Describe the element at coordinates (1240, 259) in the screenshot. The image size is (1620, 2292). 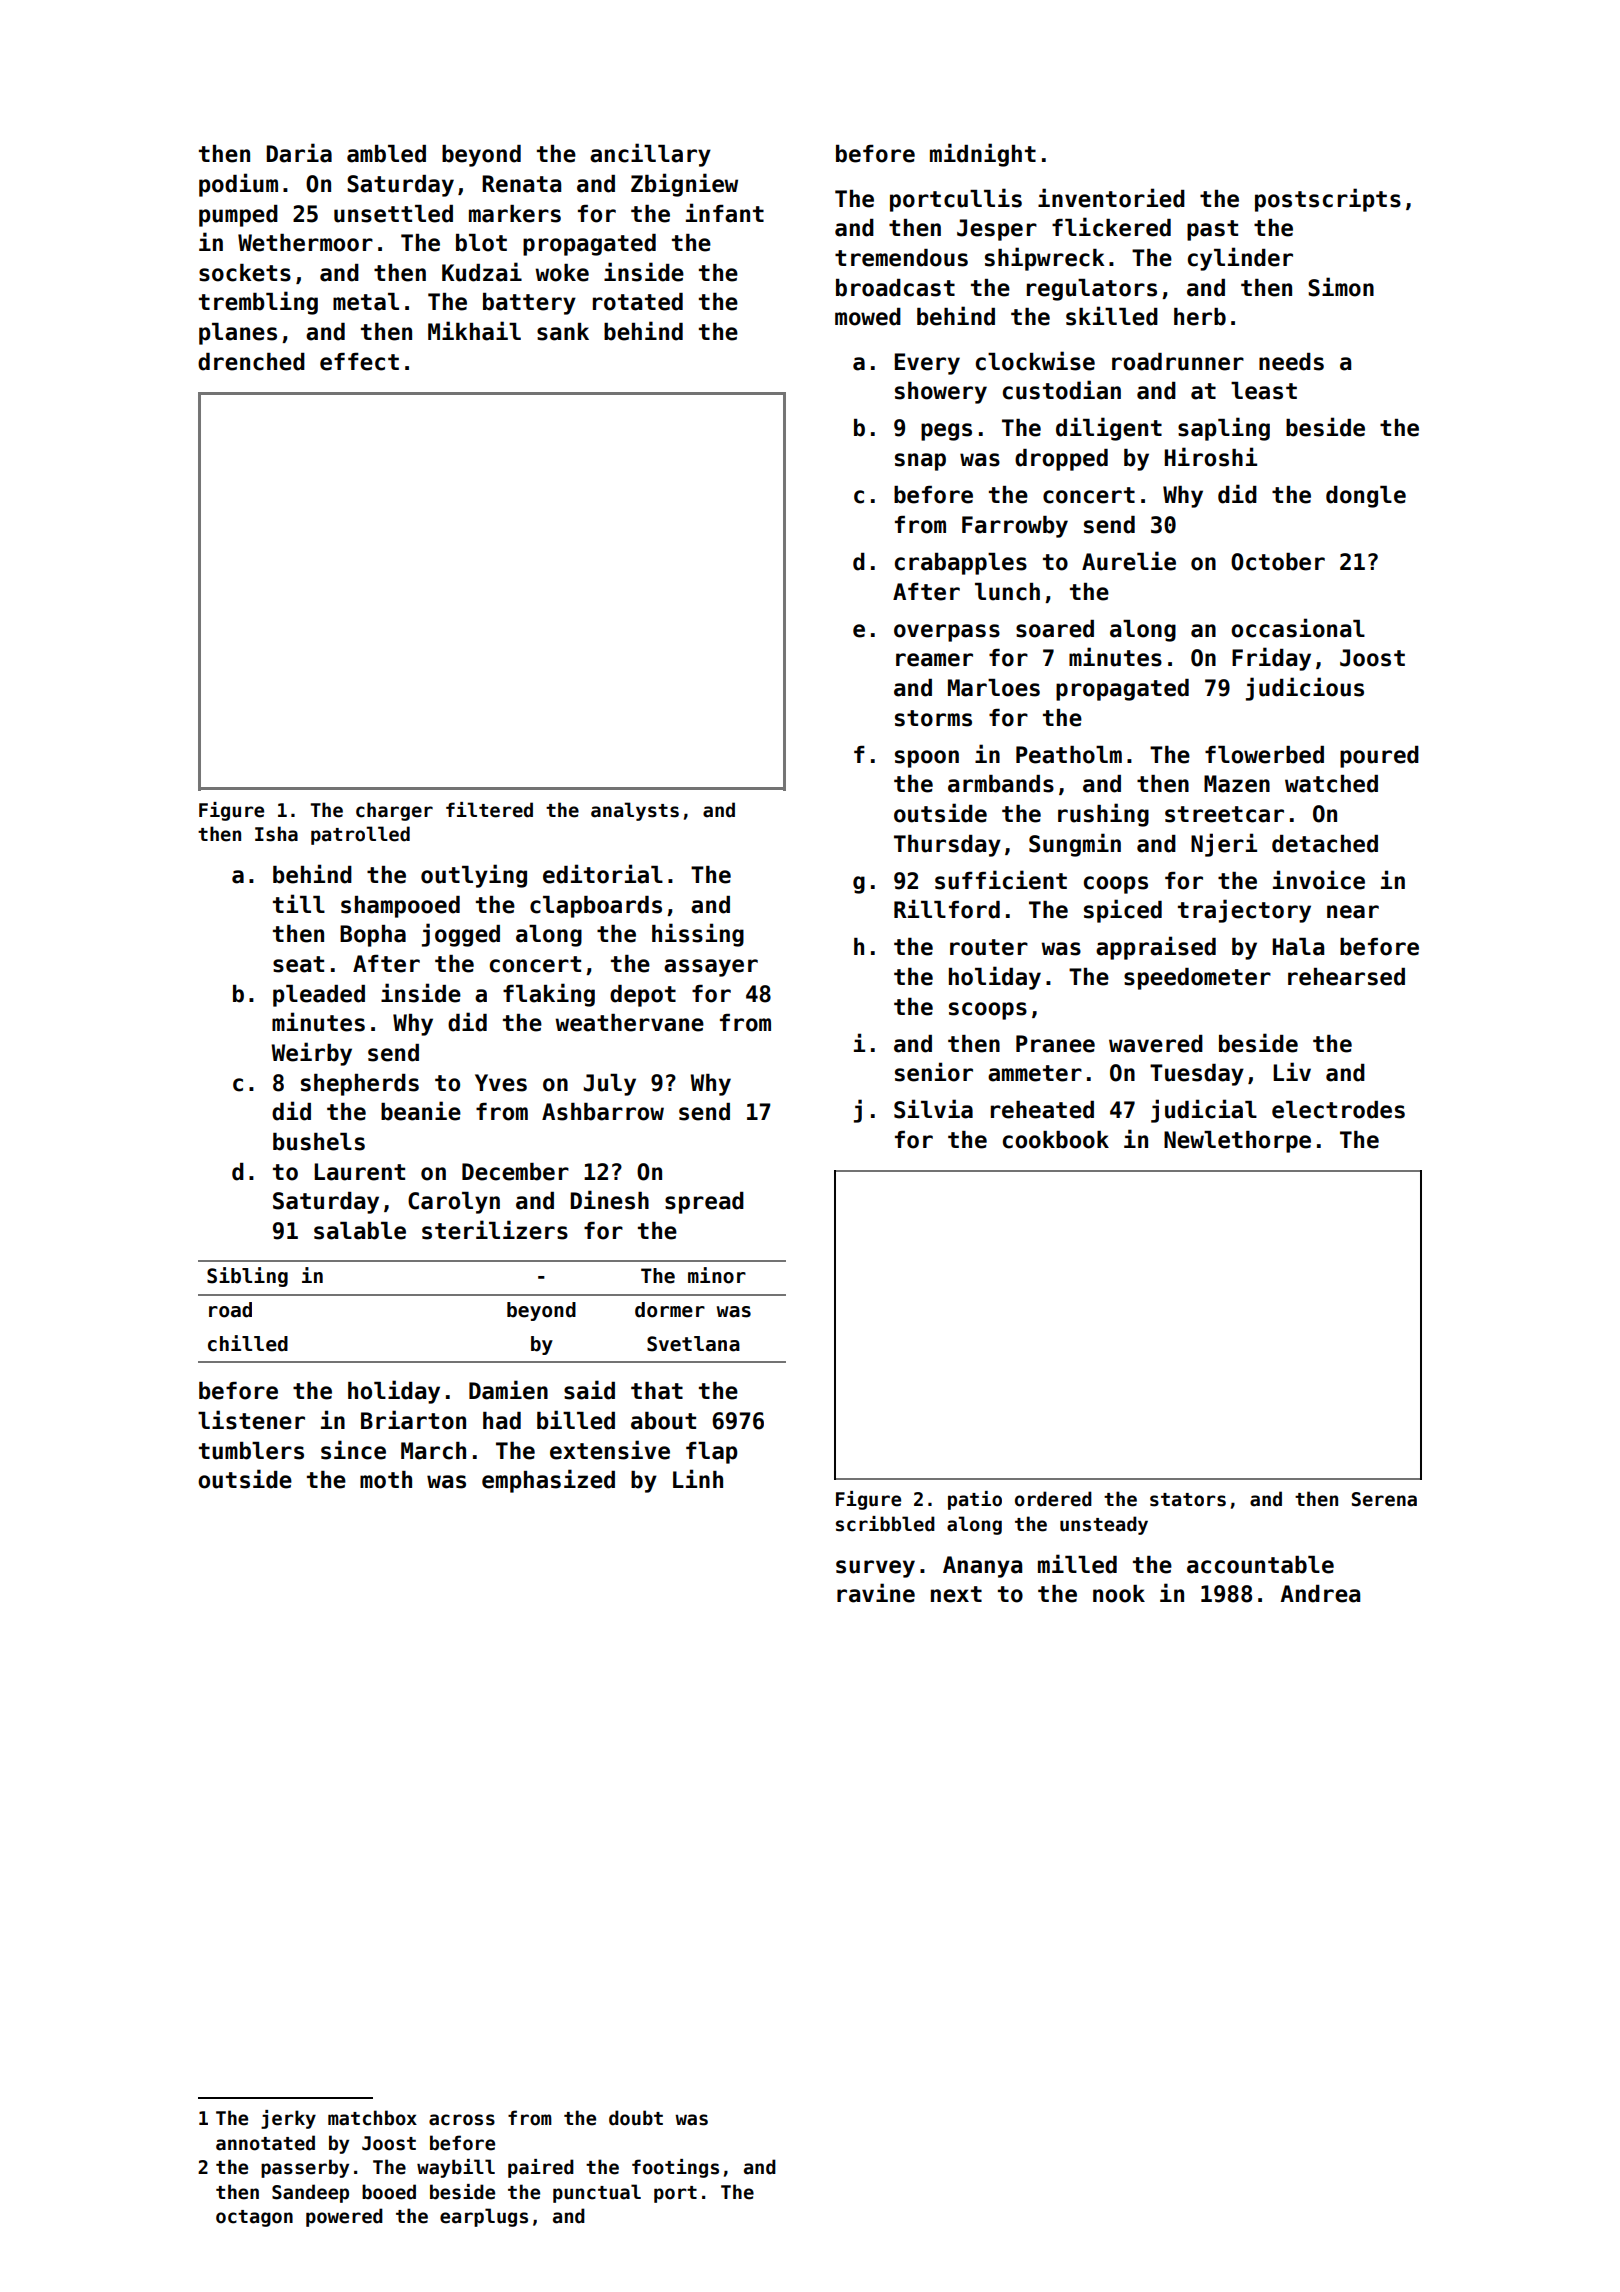
I see `cylinder` at that location.
